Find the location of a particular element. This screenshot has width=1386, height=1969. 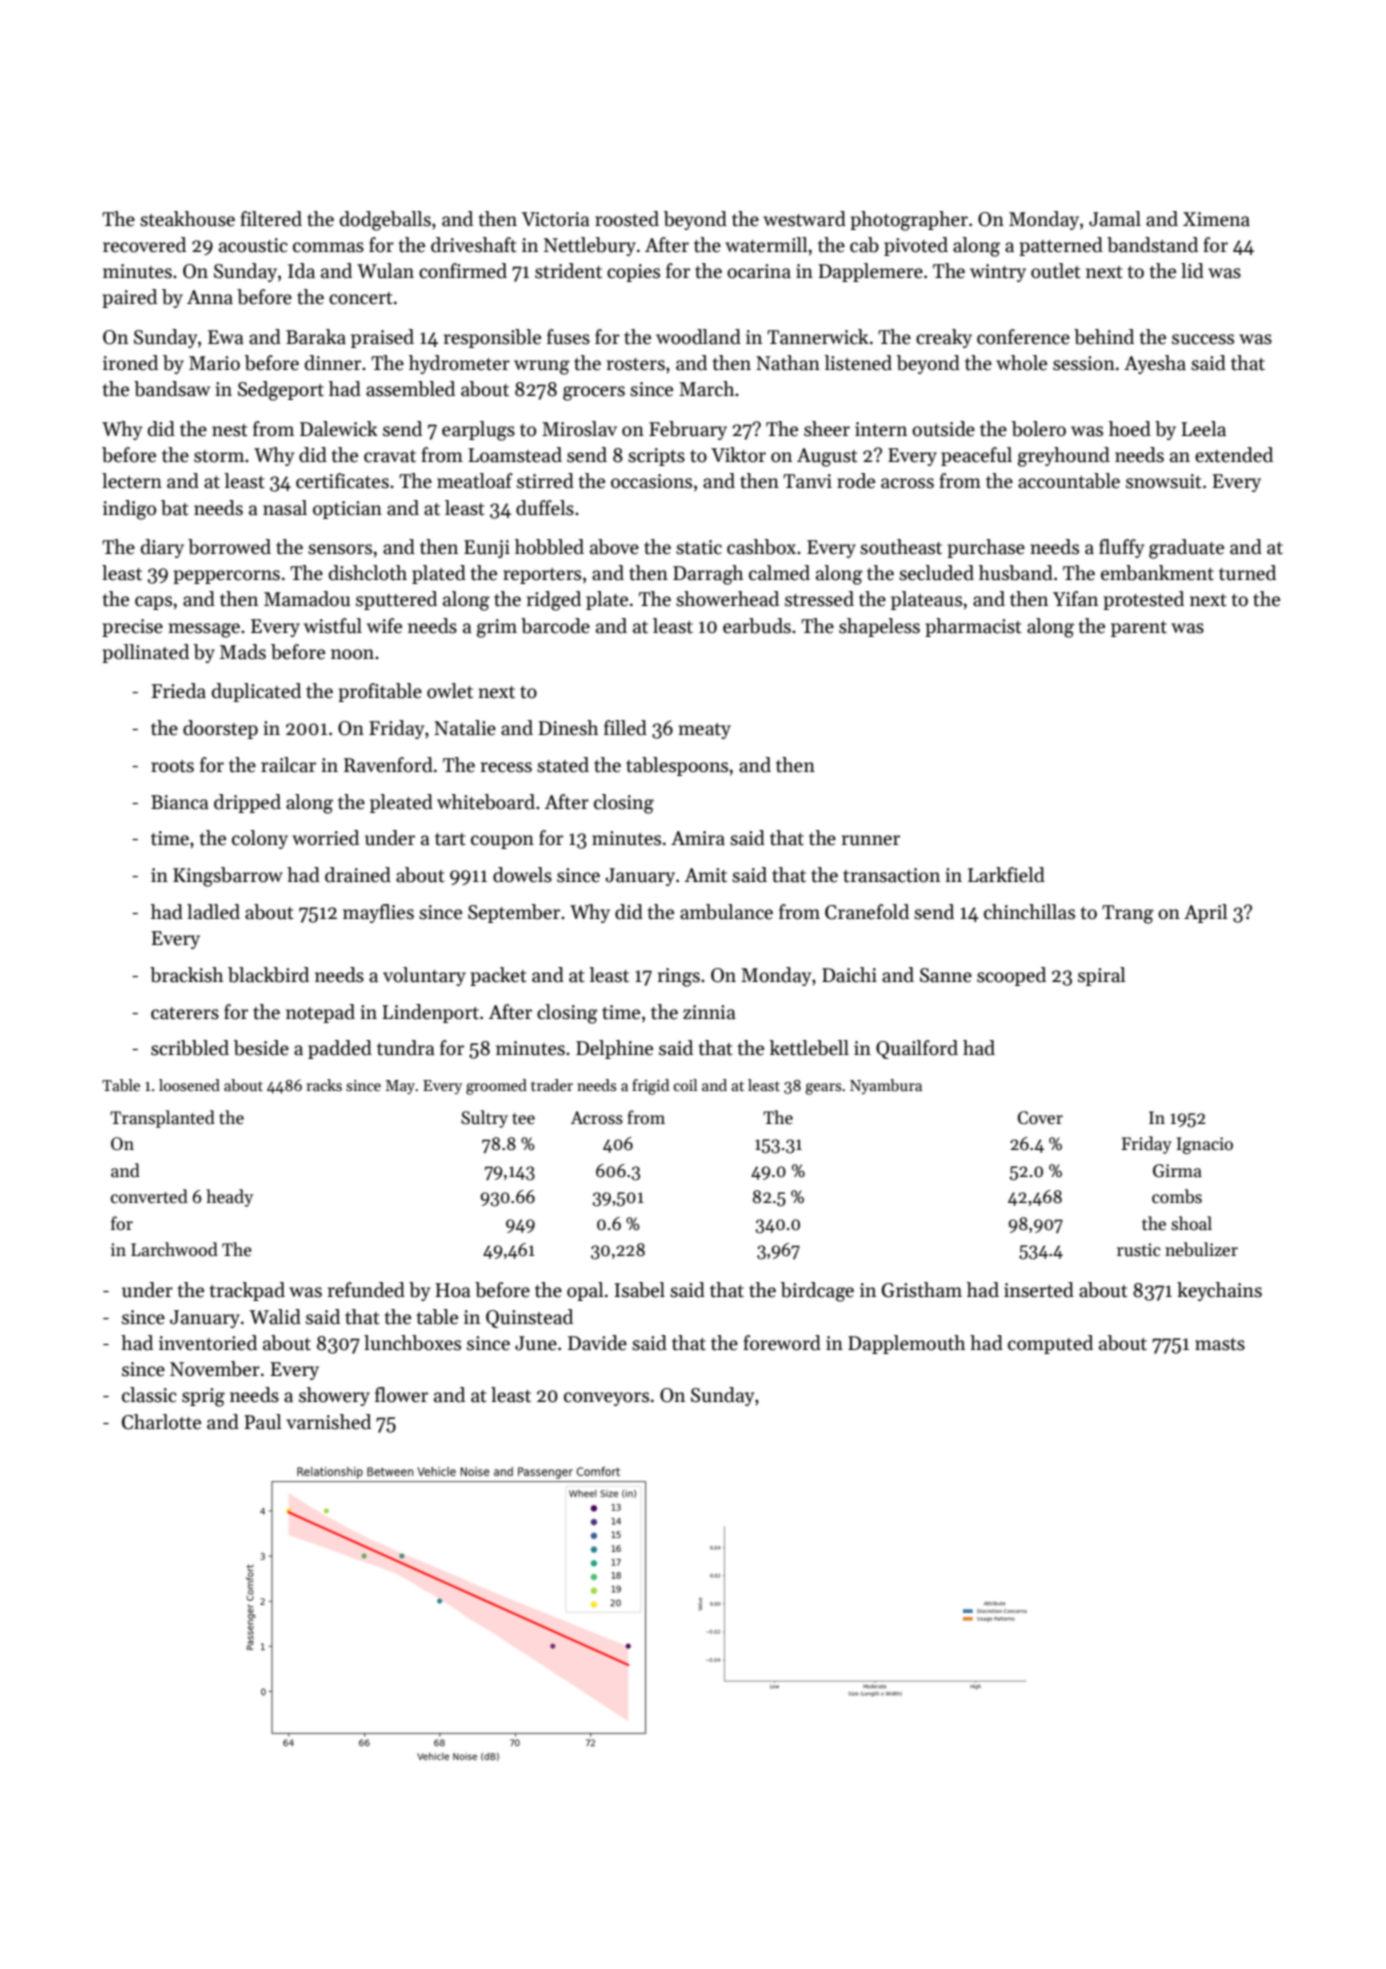

varnished is located at coordinates (328, 1422).
